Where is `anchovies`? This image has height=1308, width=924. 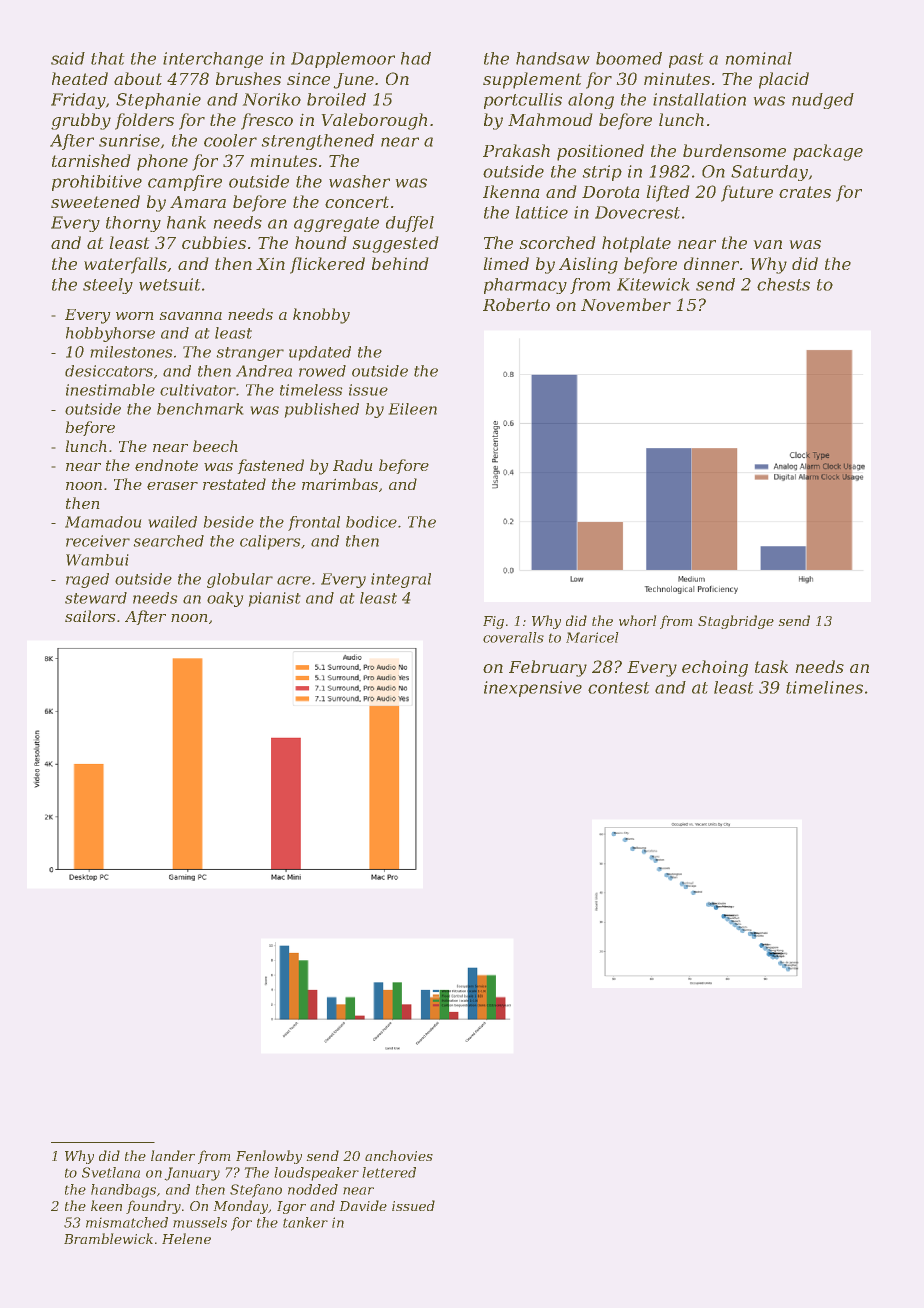 anchovies is located at coordinates (399, 1155).
